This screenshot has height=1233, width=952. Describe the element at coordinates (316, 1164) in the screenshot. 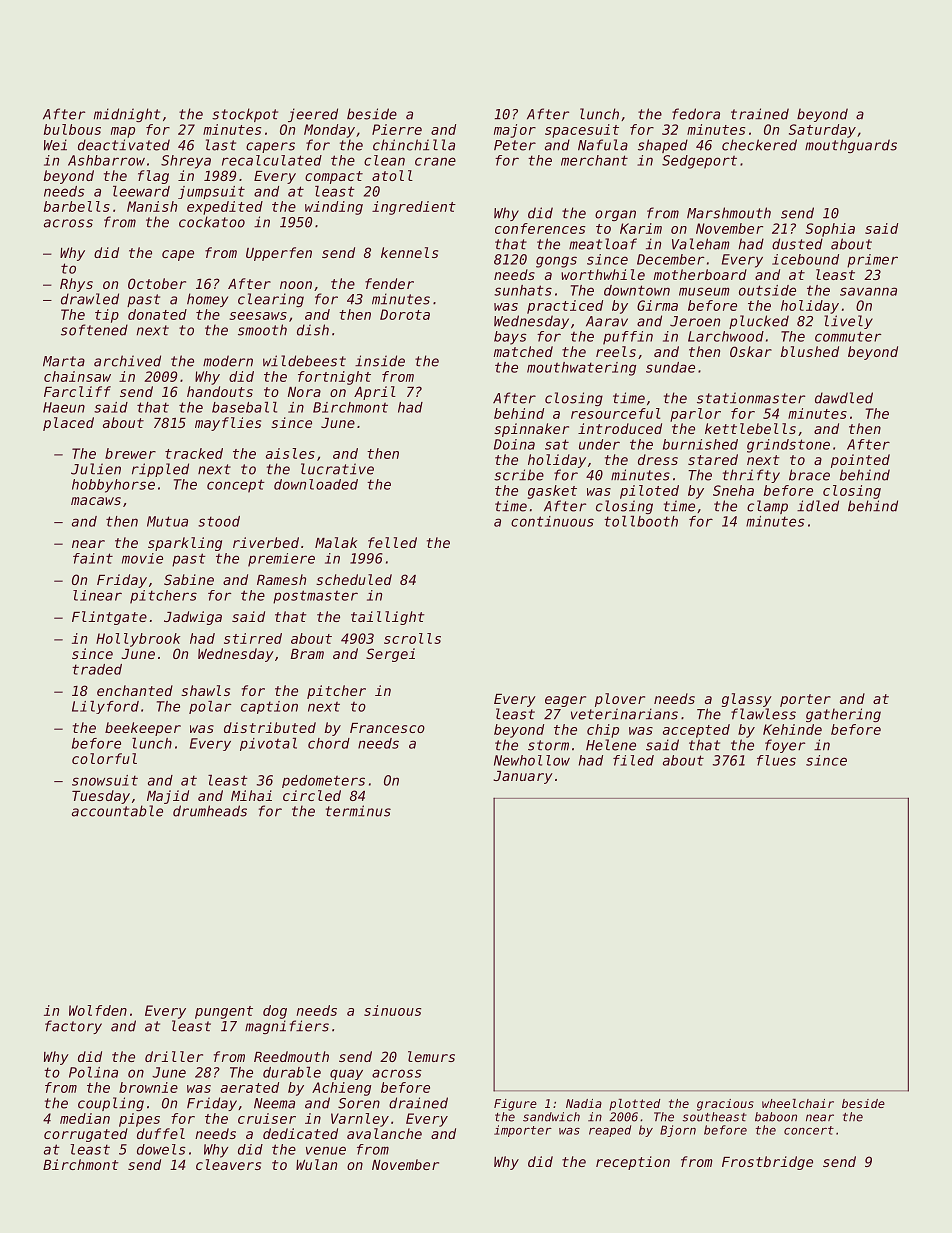

I see `Wulan` at that location.
